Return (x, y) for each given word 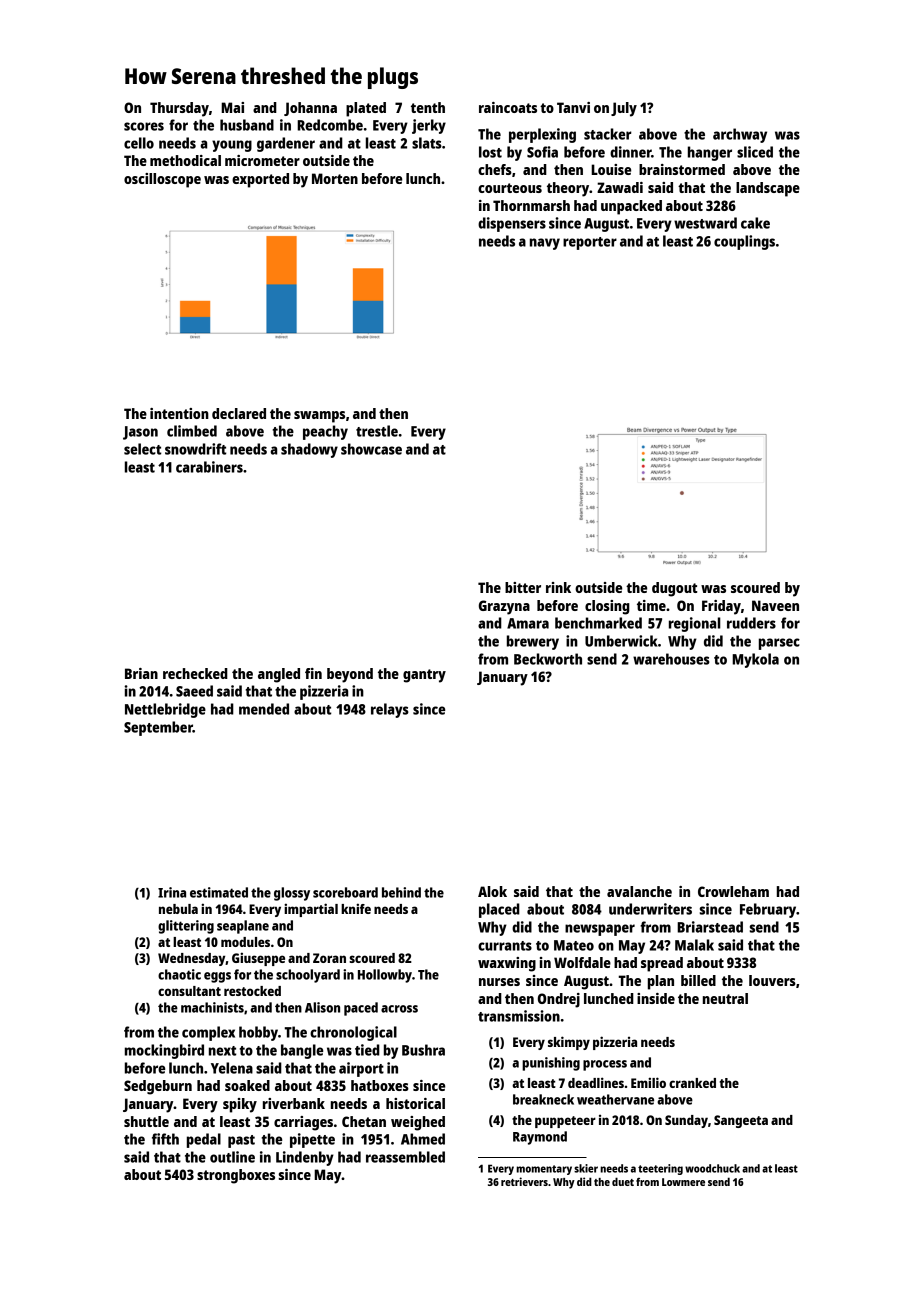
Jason (140, 433)
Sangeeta (741, 1121)
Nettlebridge (165, 710)
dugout (674, 589)
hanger (710, 153)
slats (427, 143)
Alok (492, 891)
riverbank (294, 1103)
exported (260, 180)
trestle (377, 431)
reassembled (405, 1157)
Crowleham (733, 891)
